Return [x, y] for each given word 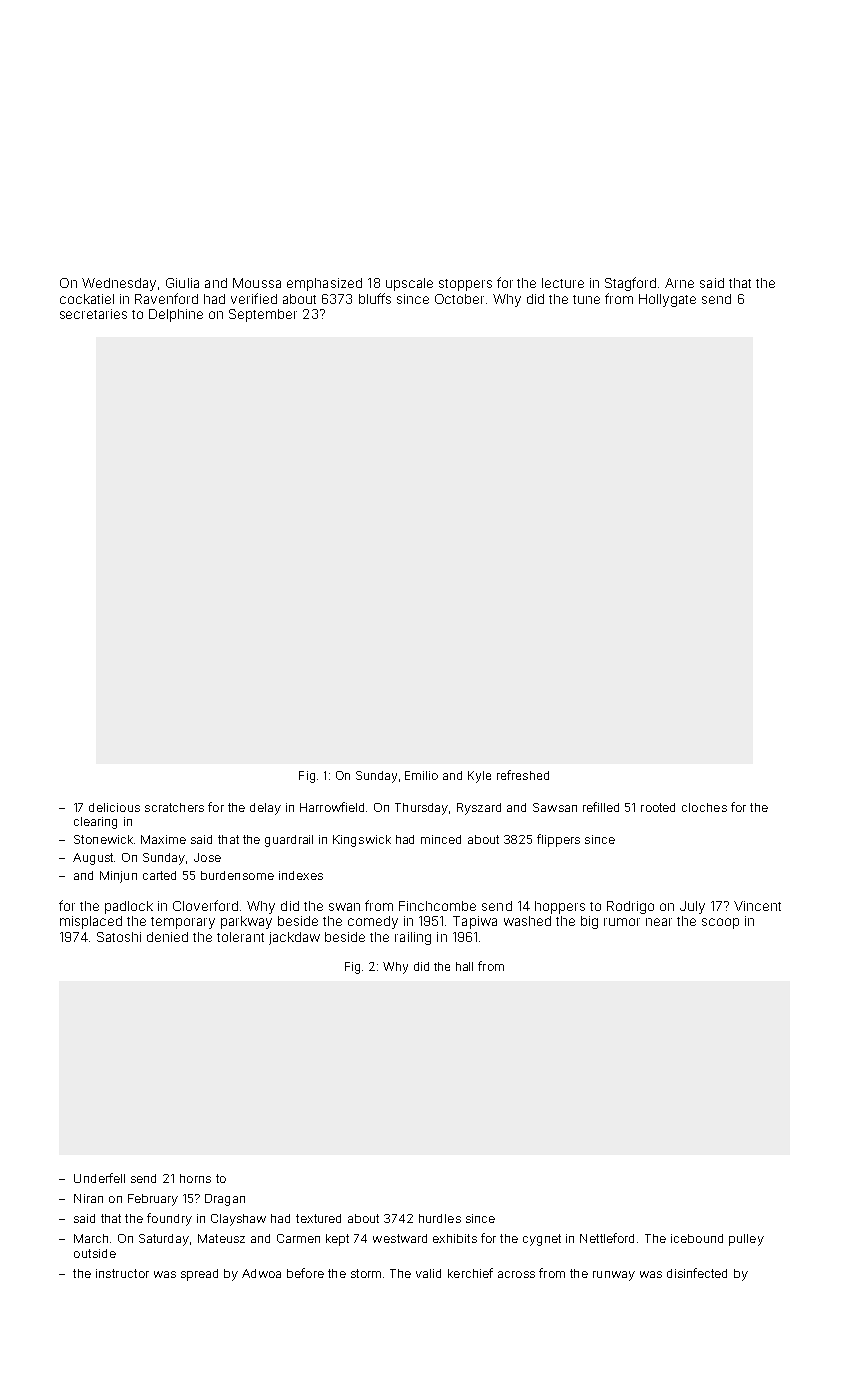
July [692, 907]
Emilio [421, 775]
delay [265, 809]
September [263, 315]
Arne [679, 283]
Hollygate [667, 300]
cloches [704, 807]
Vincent [757, 906]
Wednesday [119, 284]
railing [413, 938]
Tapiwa [475, 922]
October [459, 299]
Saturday [164, 1240]
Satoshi [119, 937]
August [94, 859]
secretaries [93, 314]
